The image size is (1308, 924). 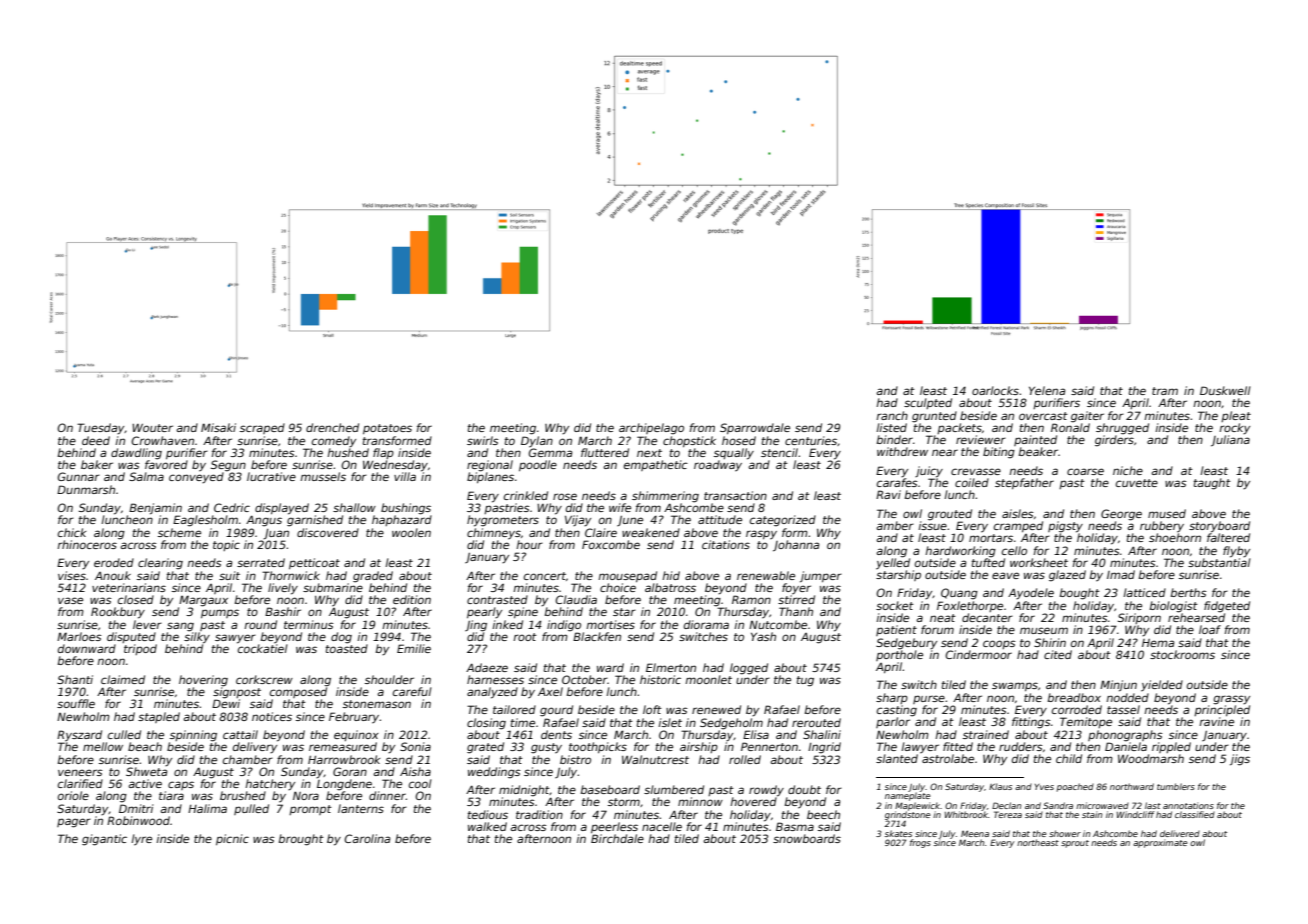 I want to click on Foxcombe, so click(x=611, y=544).
